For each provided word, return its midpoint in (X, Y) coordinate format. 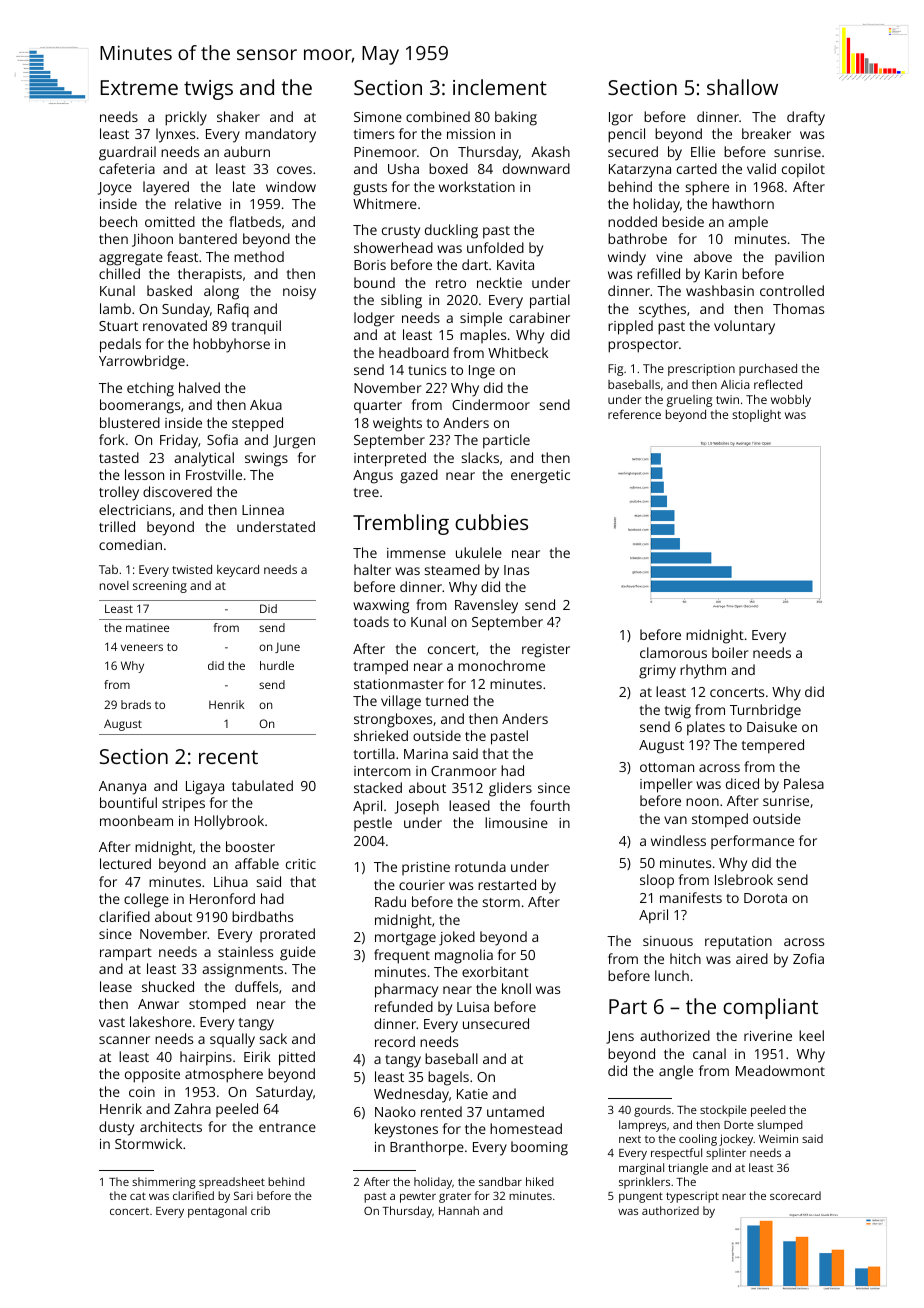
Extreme (139, 87)
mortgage (405, 939)
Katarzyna (640, 171)
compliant (770, 1008)
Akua (266, 404)
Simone (378, 117)
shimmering (164, 1183)
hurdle (277, 665)
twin (727, 399)
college (146, 900)
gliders (510, 789)
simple (481, 319)
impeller (666, 785)
